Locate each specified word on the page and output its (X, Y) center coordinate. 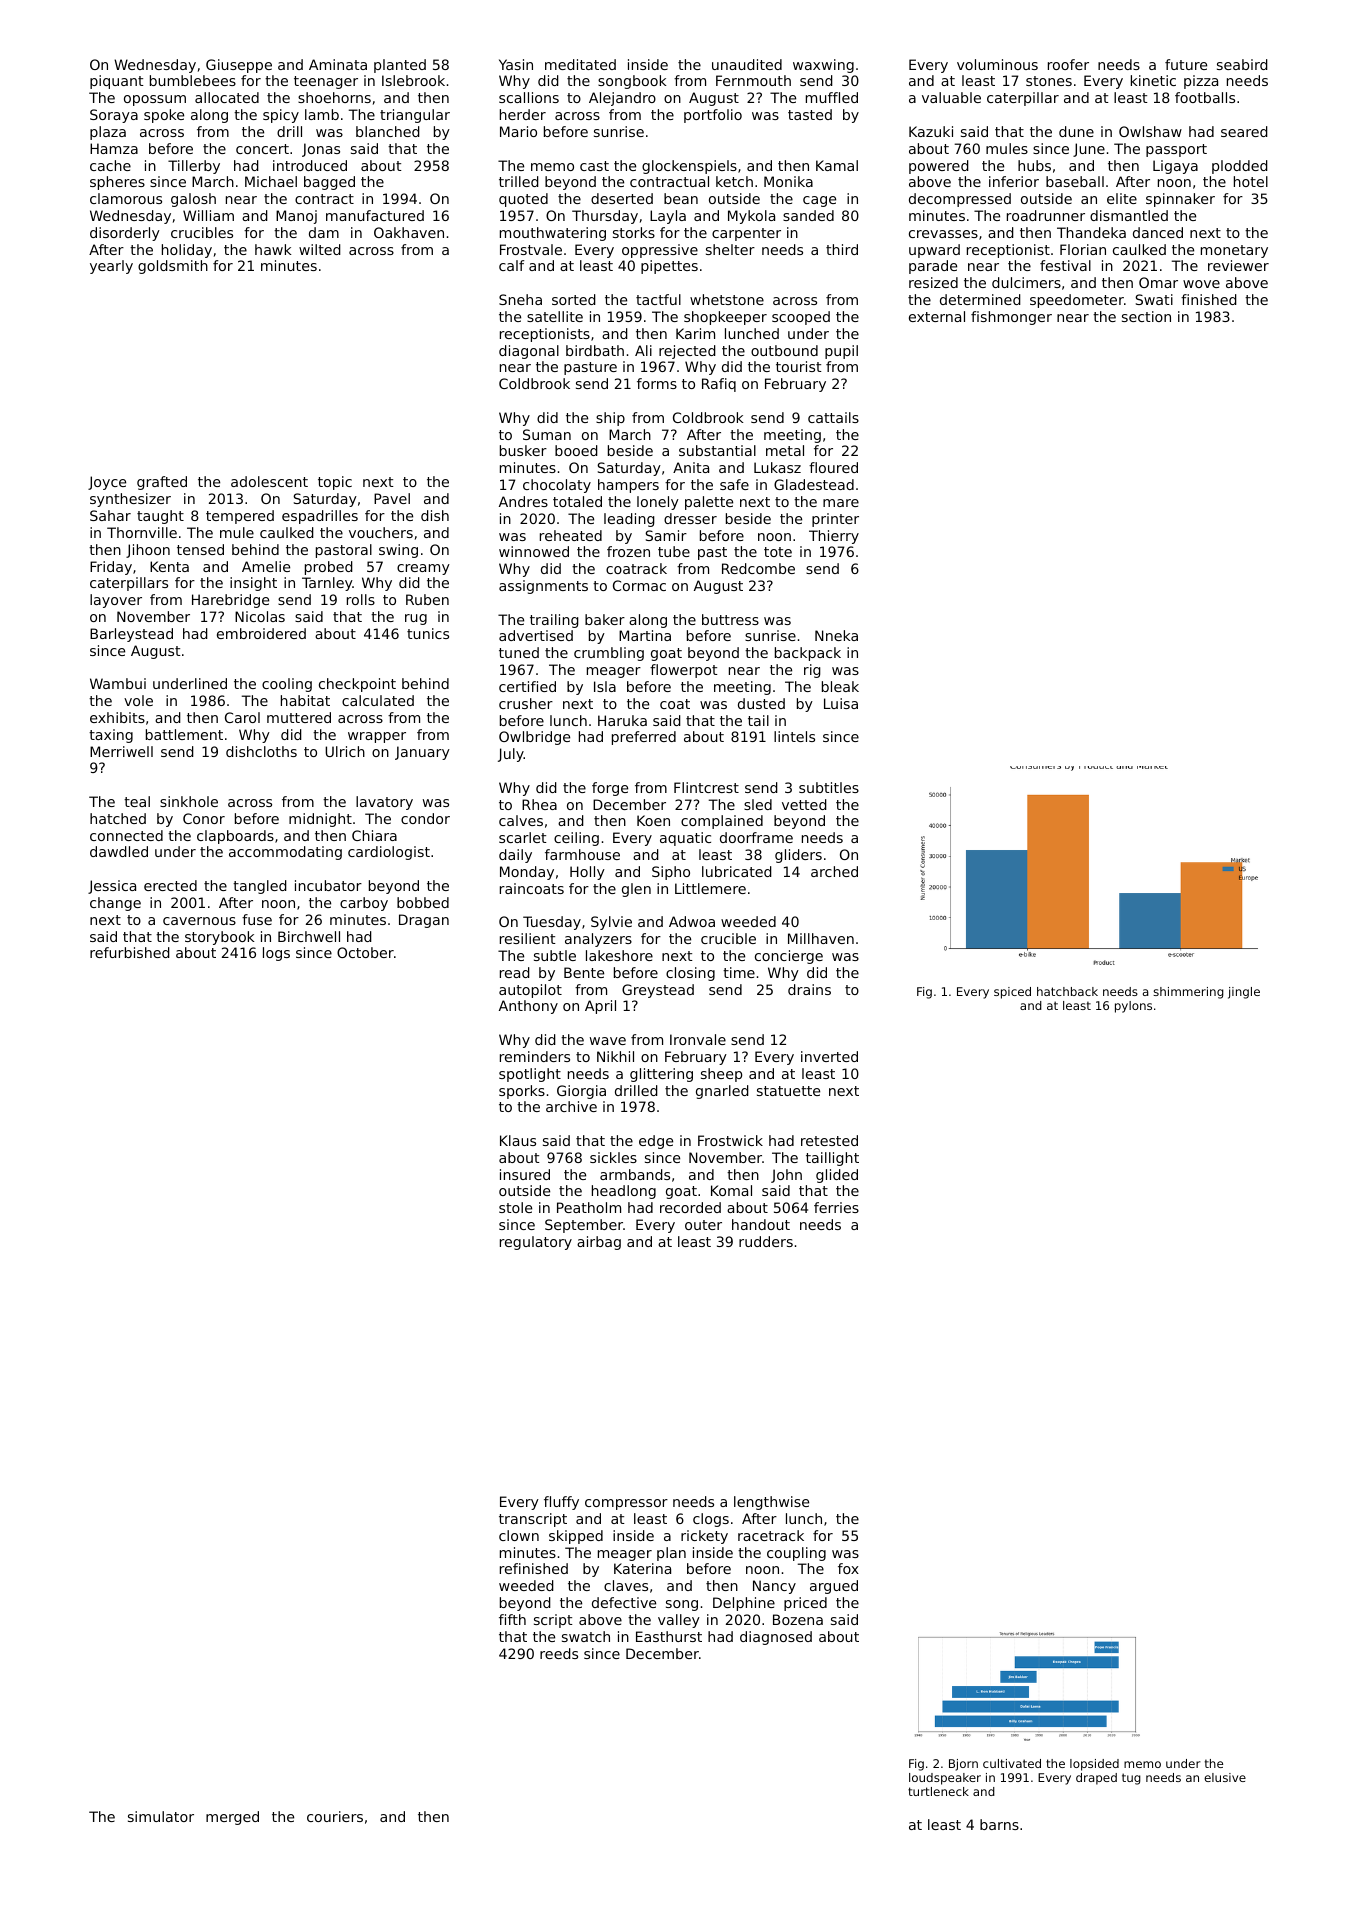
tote (778, 552)
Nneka (836, 635)
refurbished (130, 952)
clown (519, 1535)
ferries (836, 1207)
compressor (626, 1504)
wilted (320, 249)
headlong (624, 1192)
